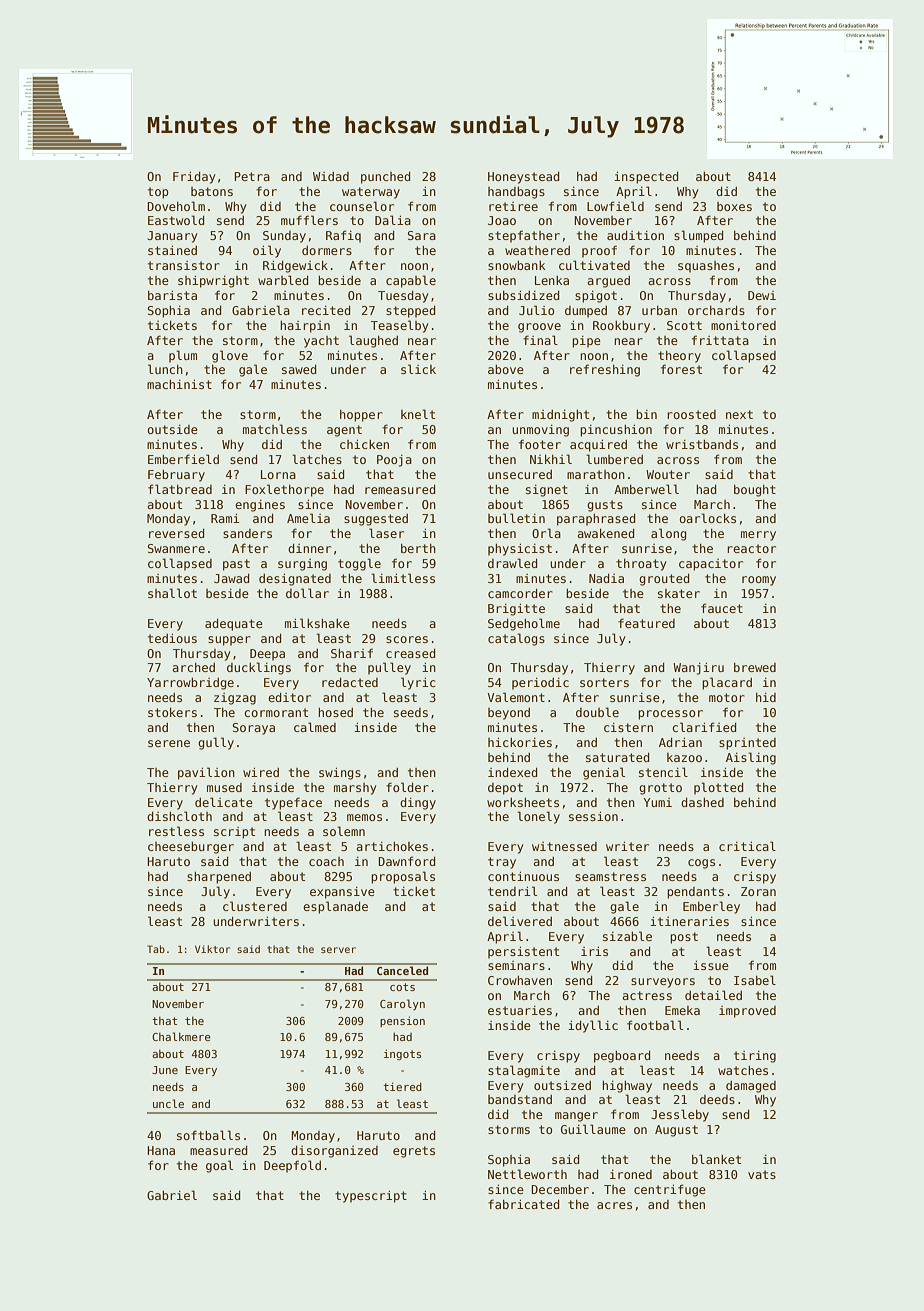 The width and height of the page is (924, 1311). I want to click on fabricated, so click(523, 1204).
